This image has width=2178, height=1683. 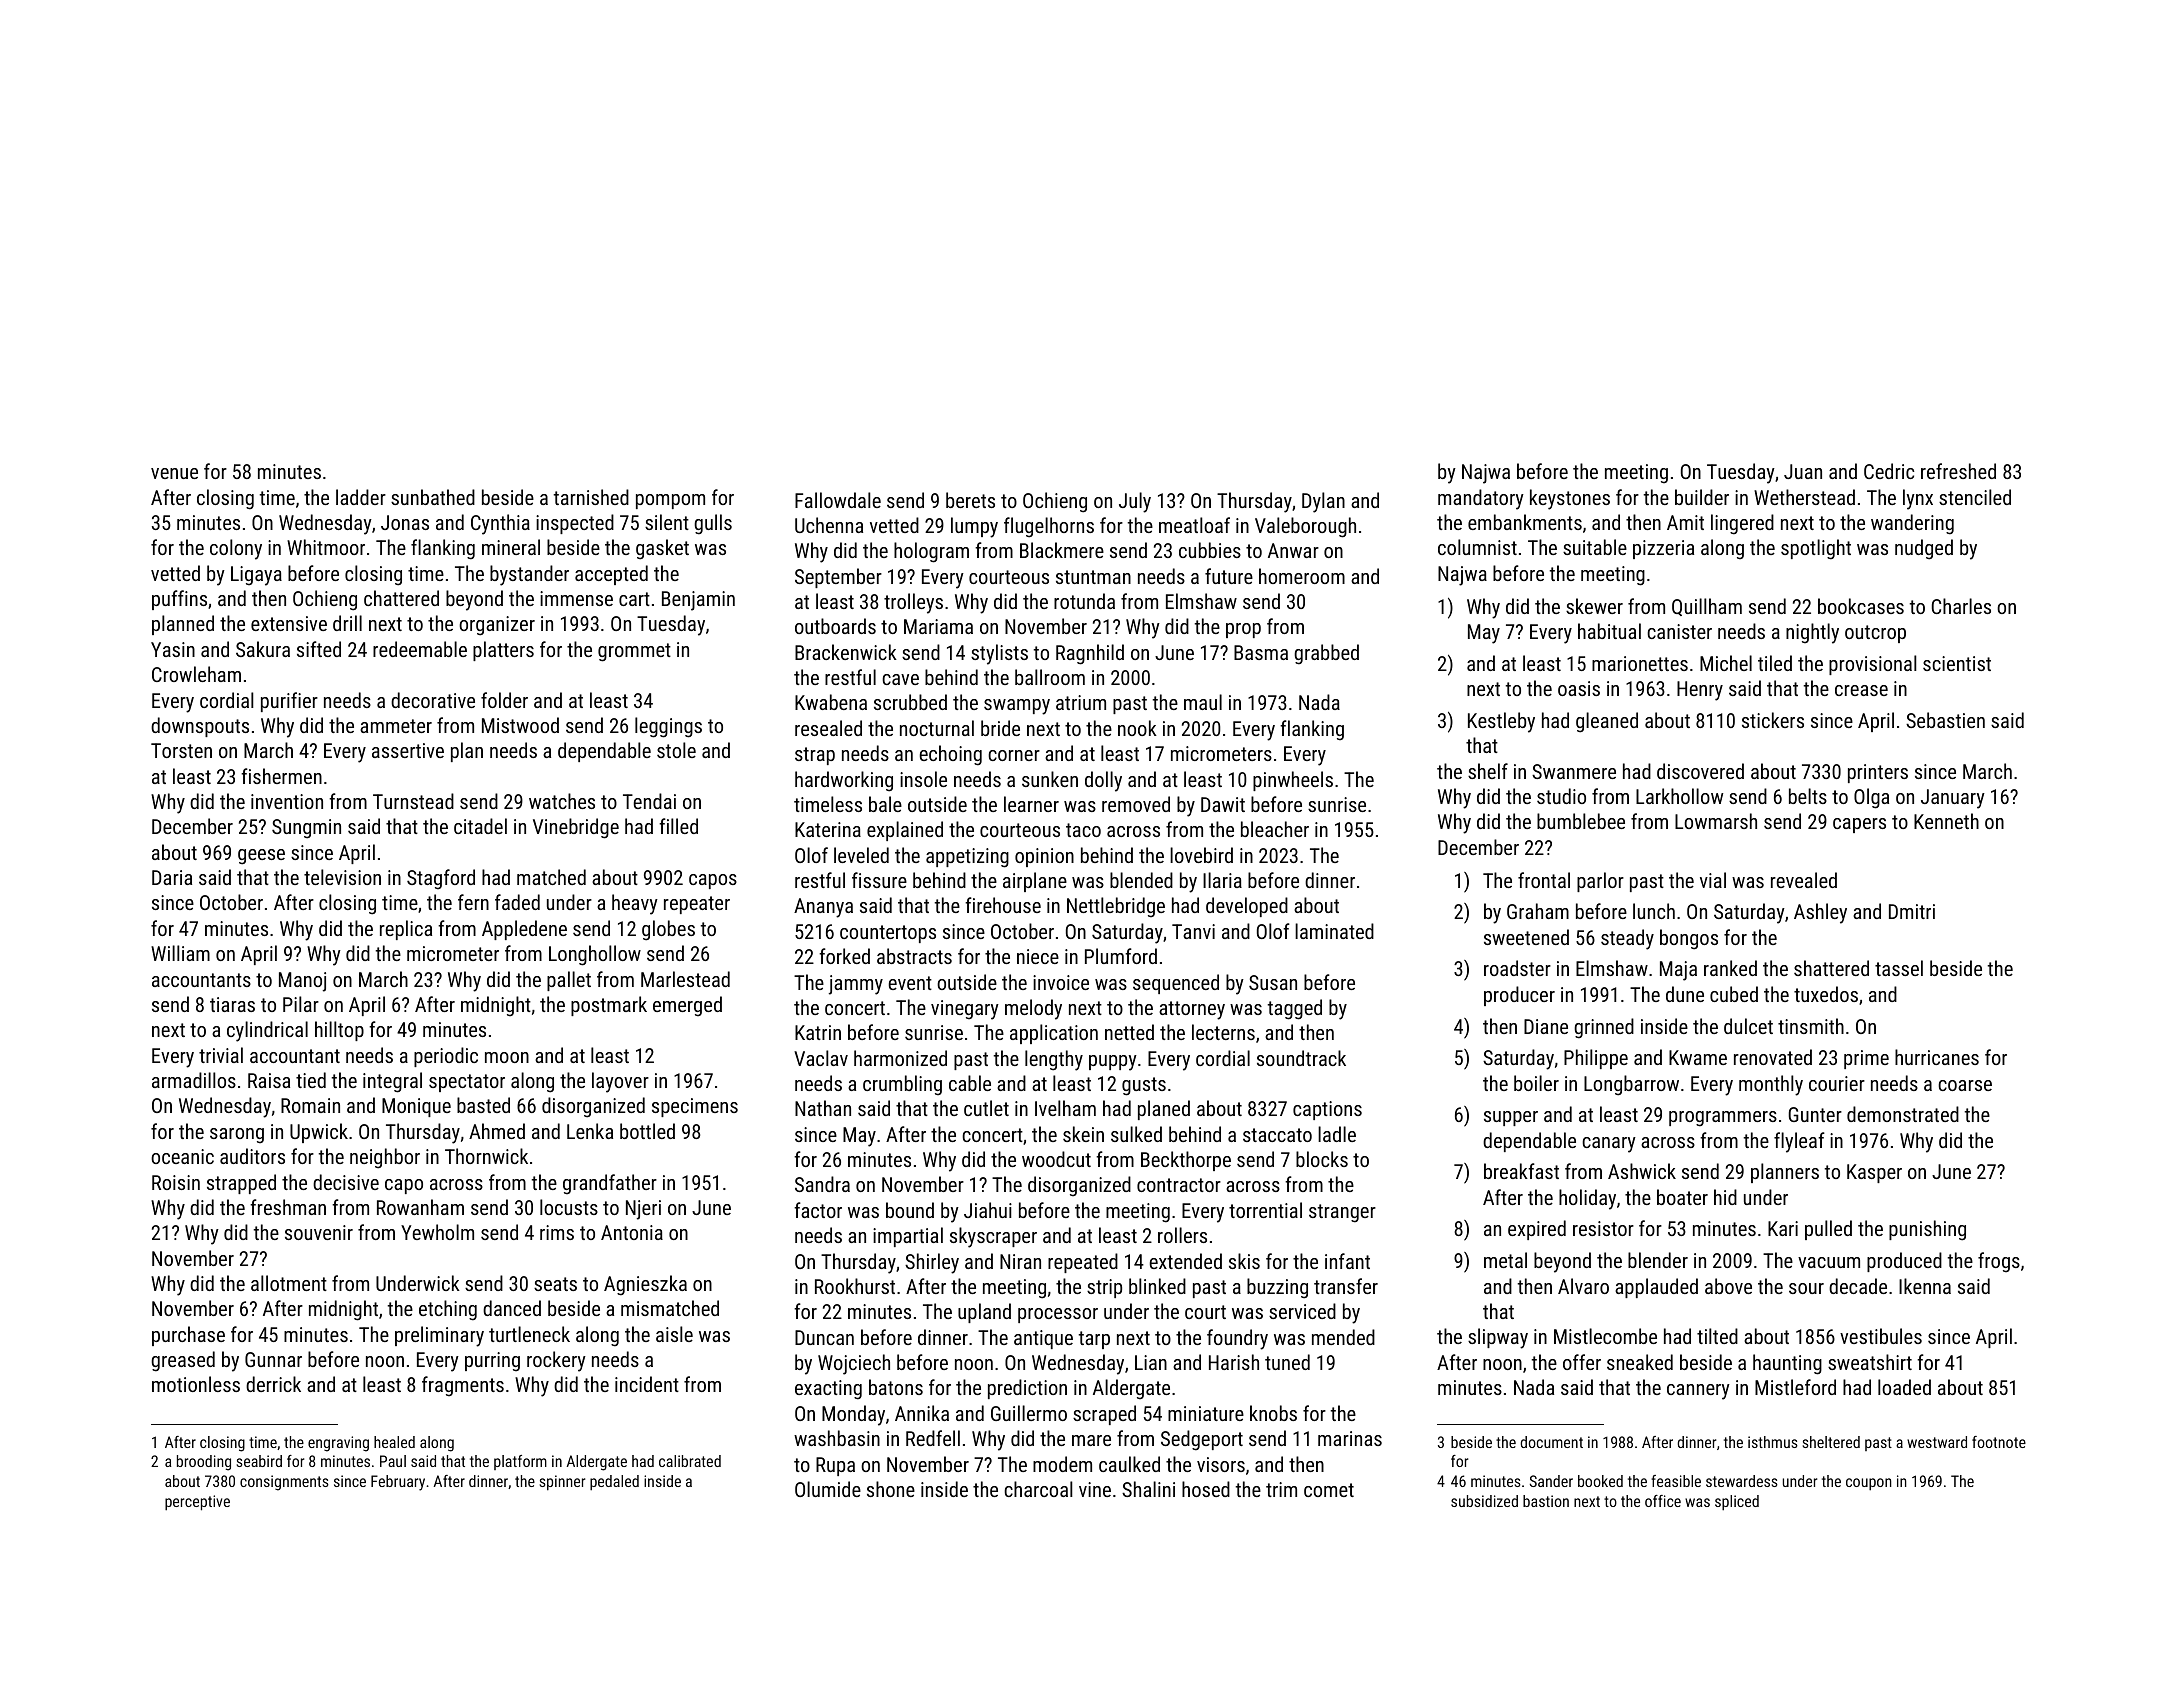 I want to click on Manoj, so click(x=302, y=982).
